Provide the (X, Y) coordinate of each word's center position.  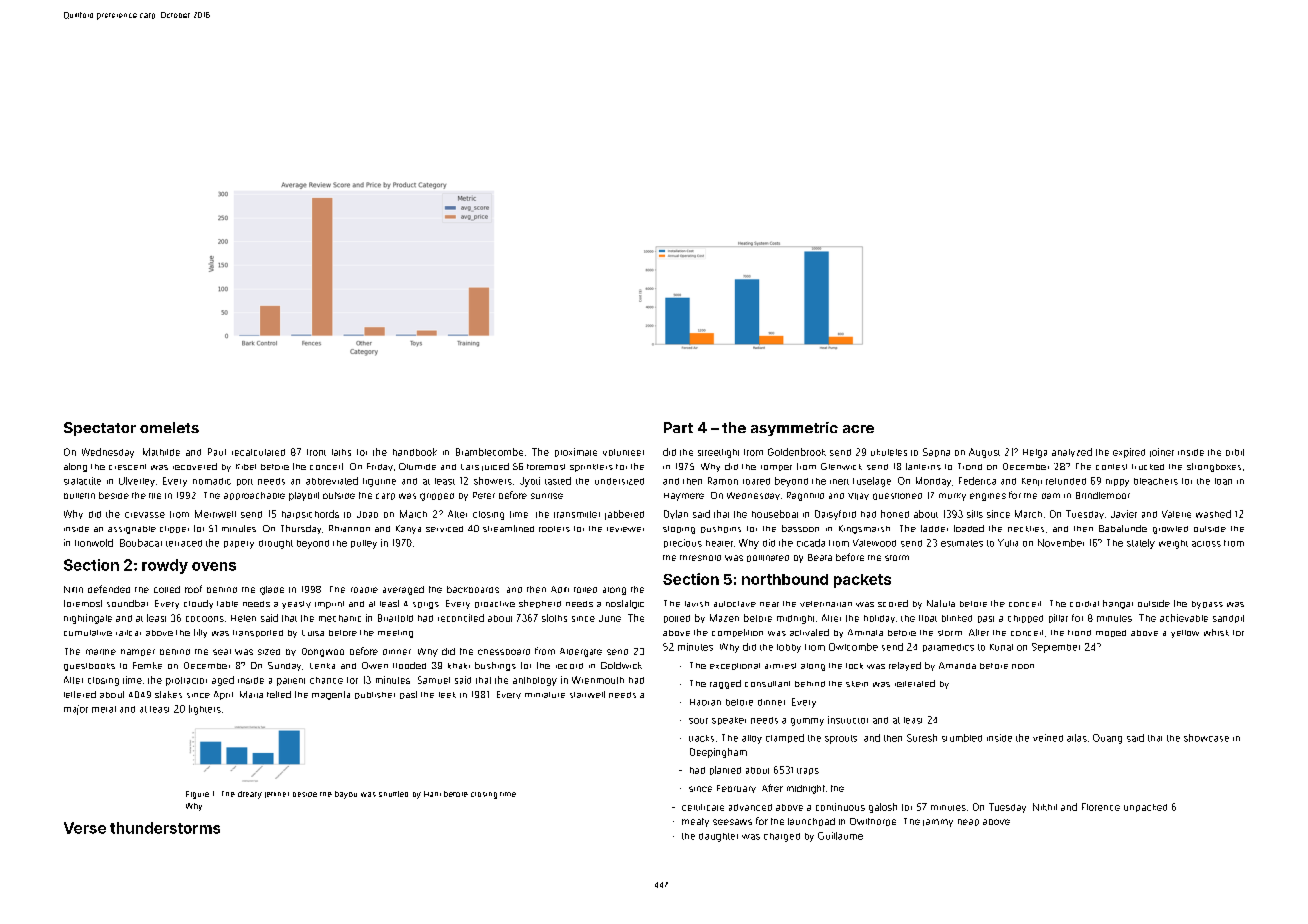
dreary (250, 795)
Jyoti (530, 482)
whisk (1216, 632)
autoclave (735, 604)
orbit (1235, 452)
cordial (1084, 604)
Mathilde (161, 452)
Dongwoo (323, 652)
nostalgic (625, 604)
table (227, 604)
